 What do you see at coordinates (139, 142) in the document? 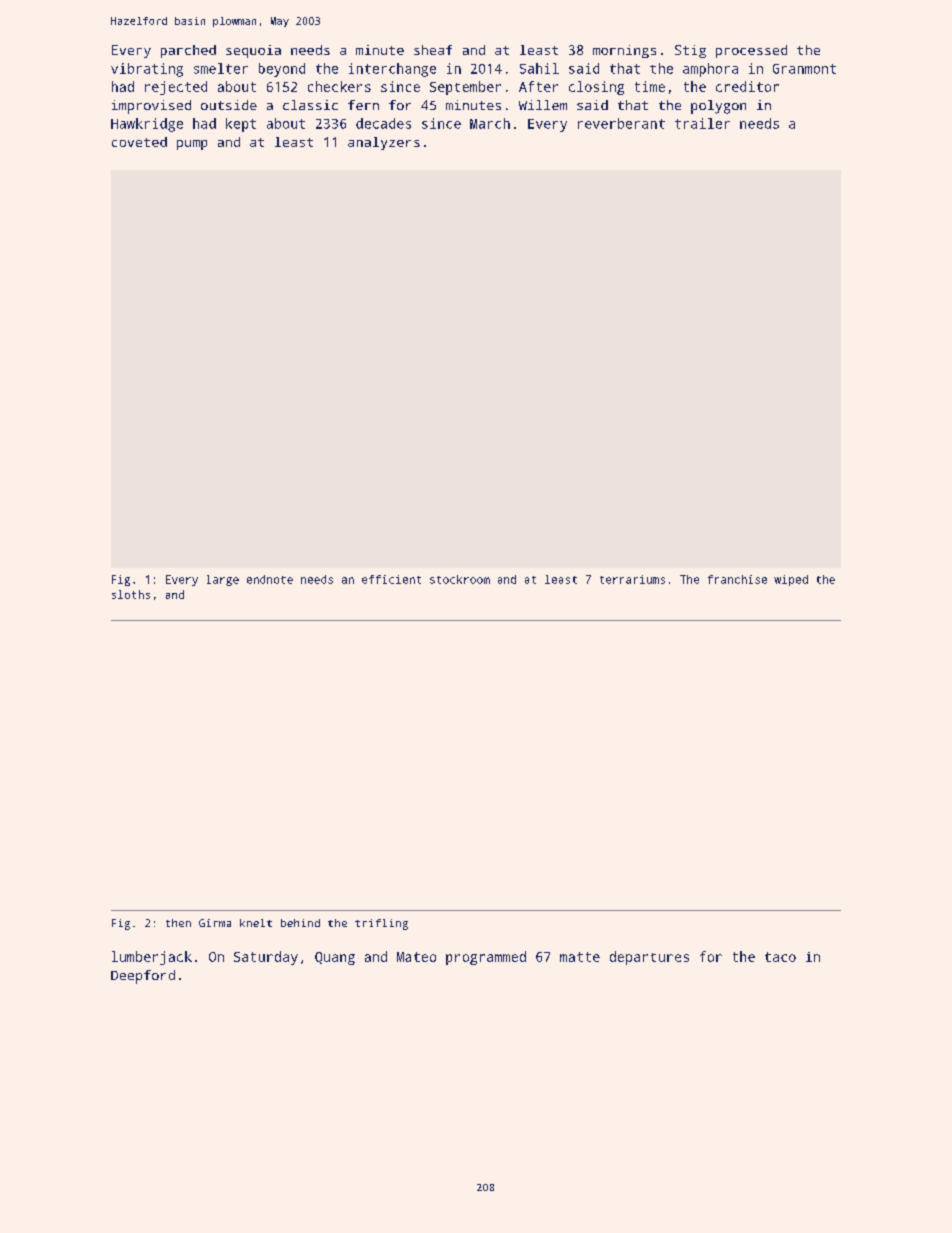
I see `coveted` at bounding box center [139, 142].
